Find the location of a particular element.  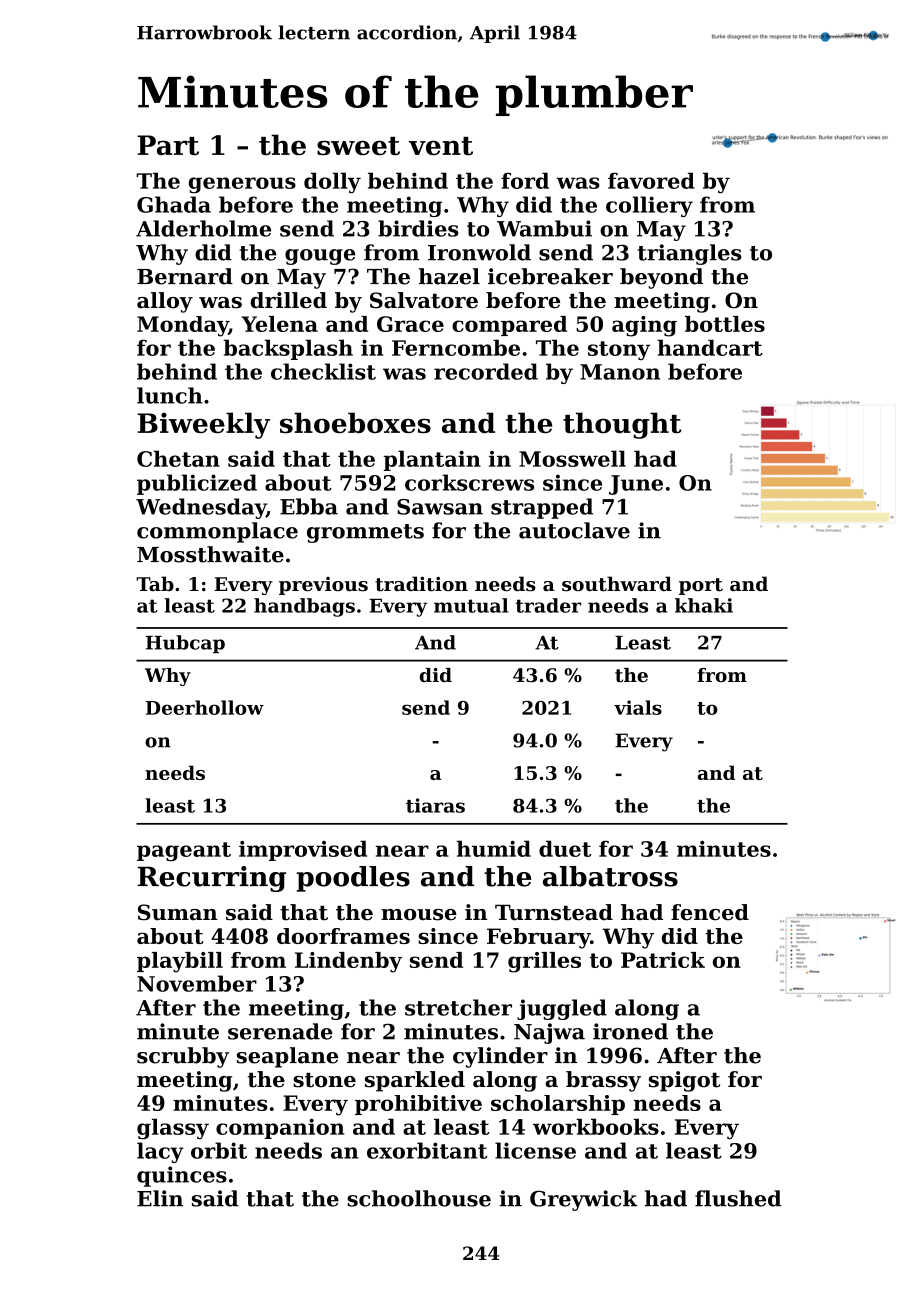

Bernard is located at coordinates (185, 276).
